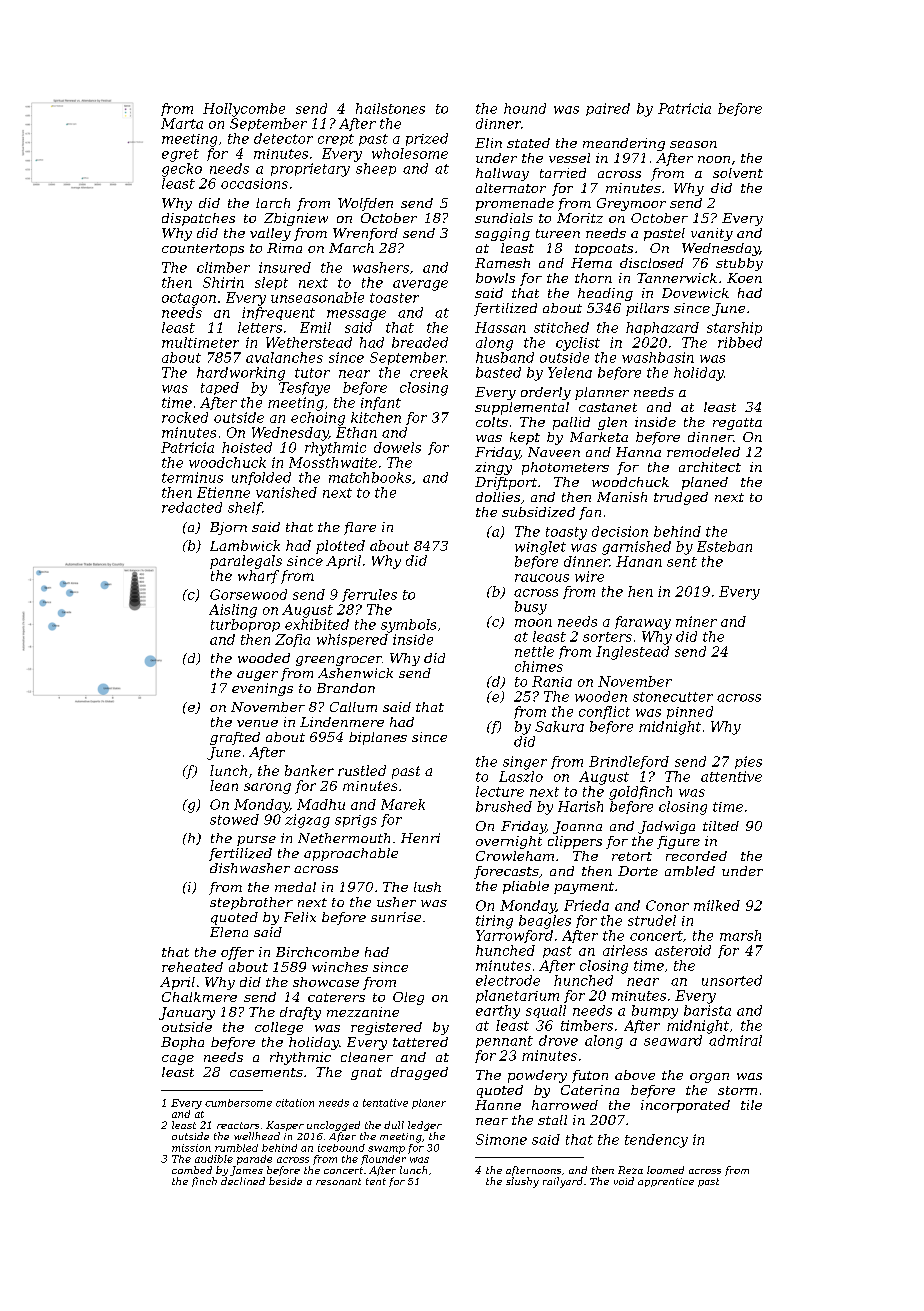  Describe the element at coordinates (608, 109) in the document. I see `paired` at that location.
